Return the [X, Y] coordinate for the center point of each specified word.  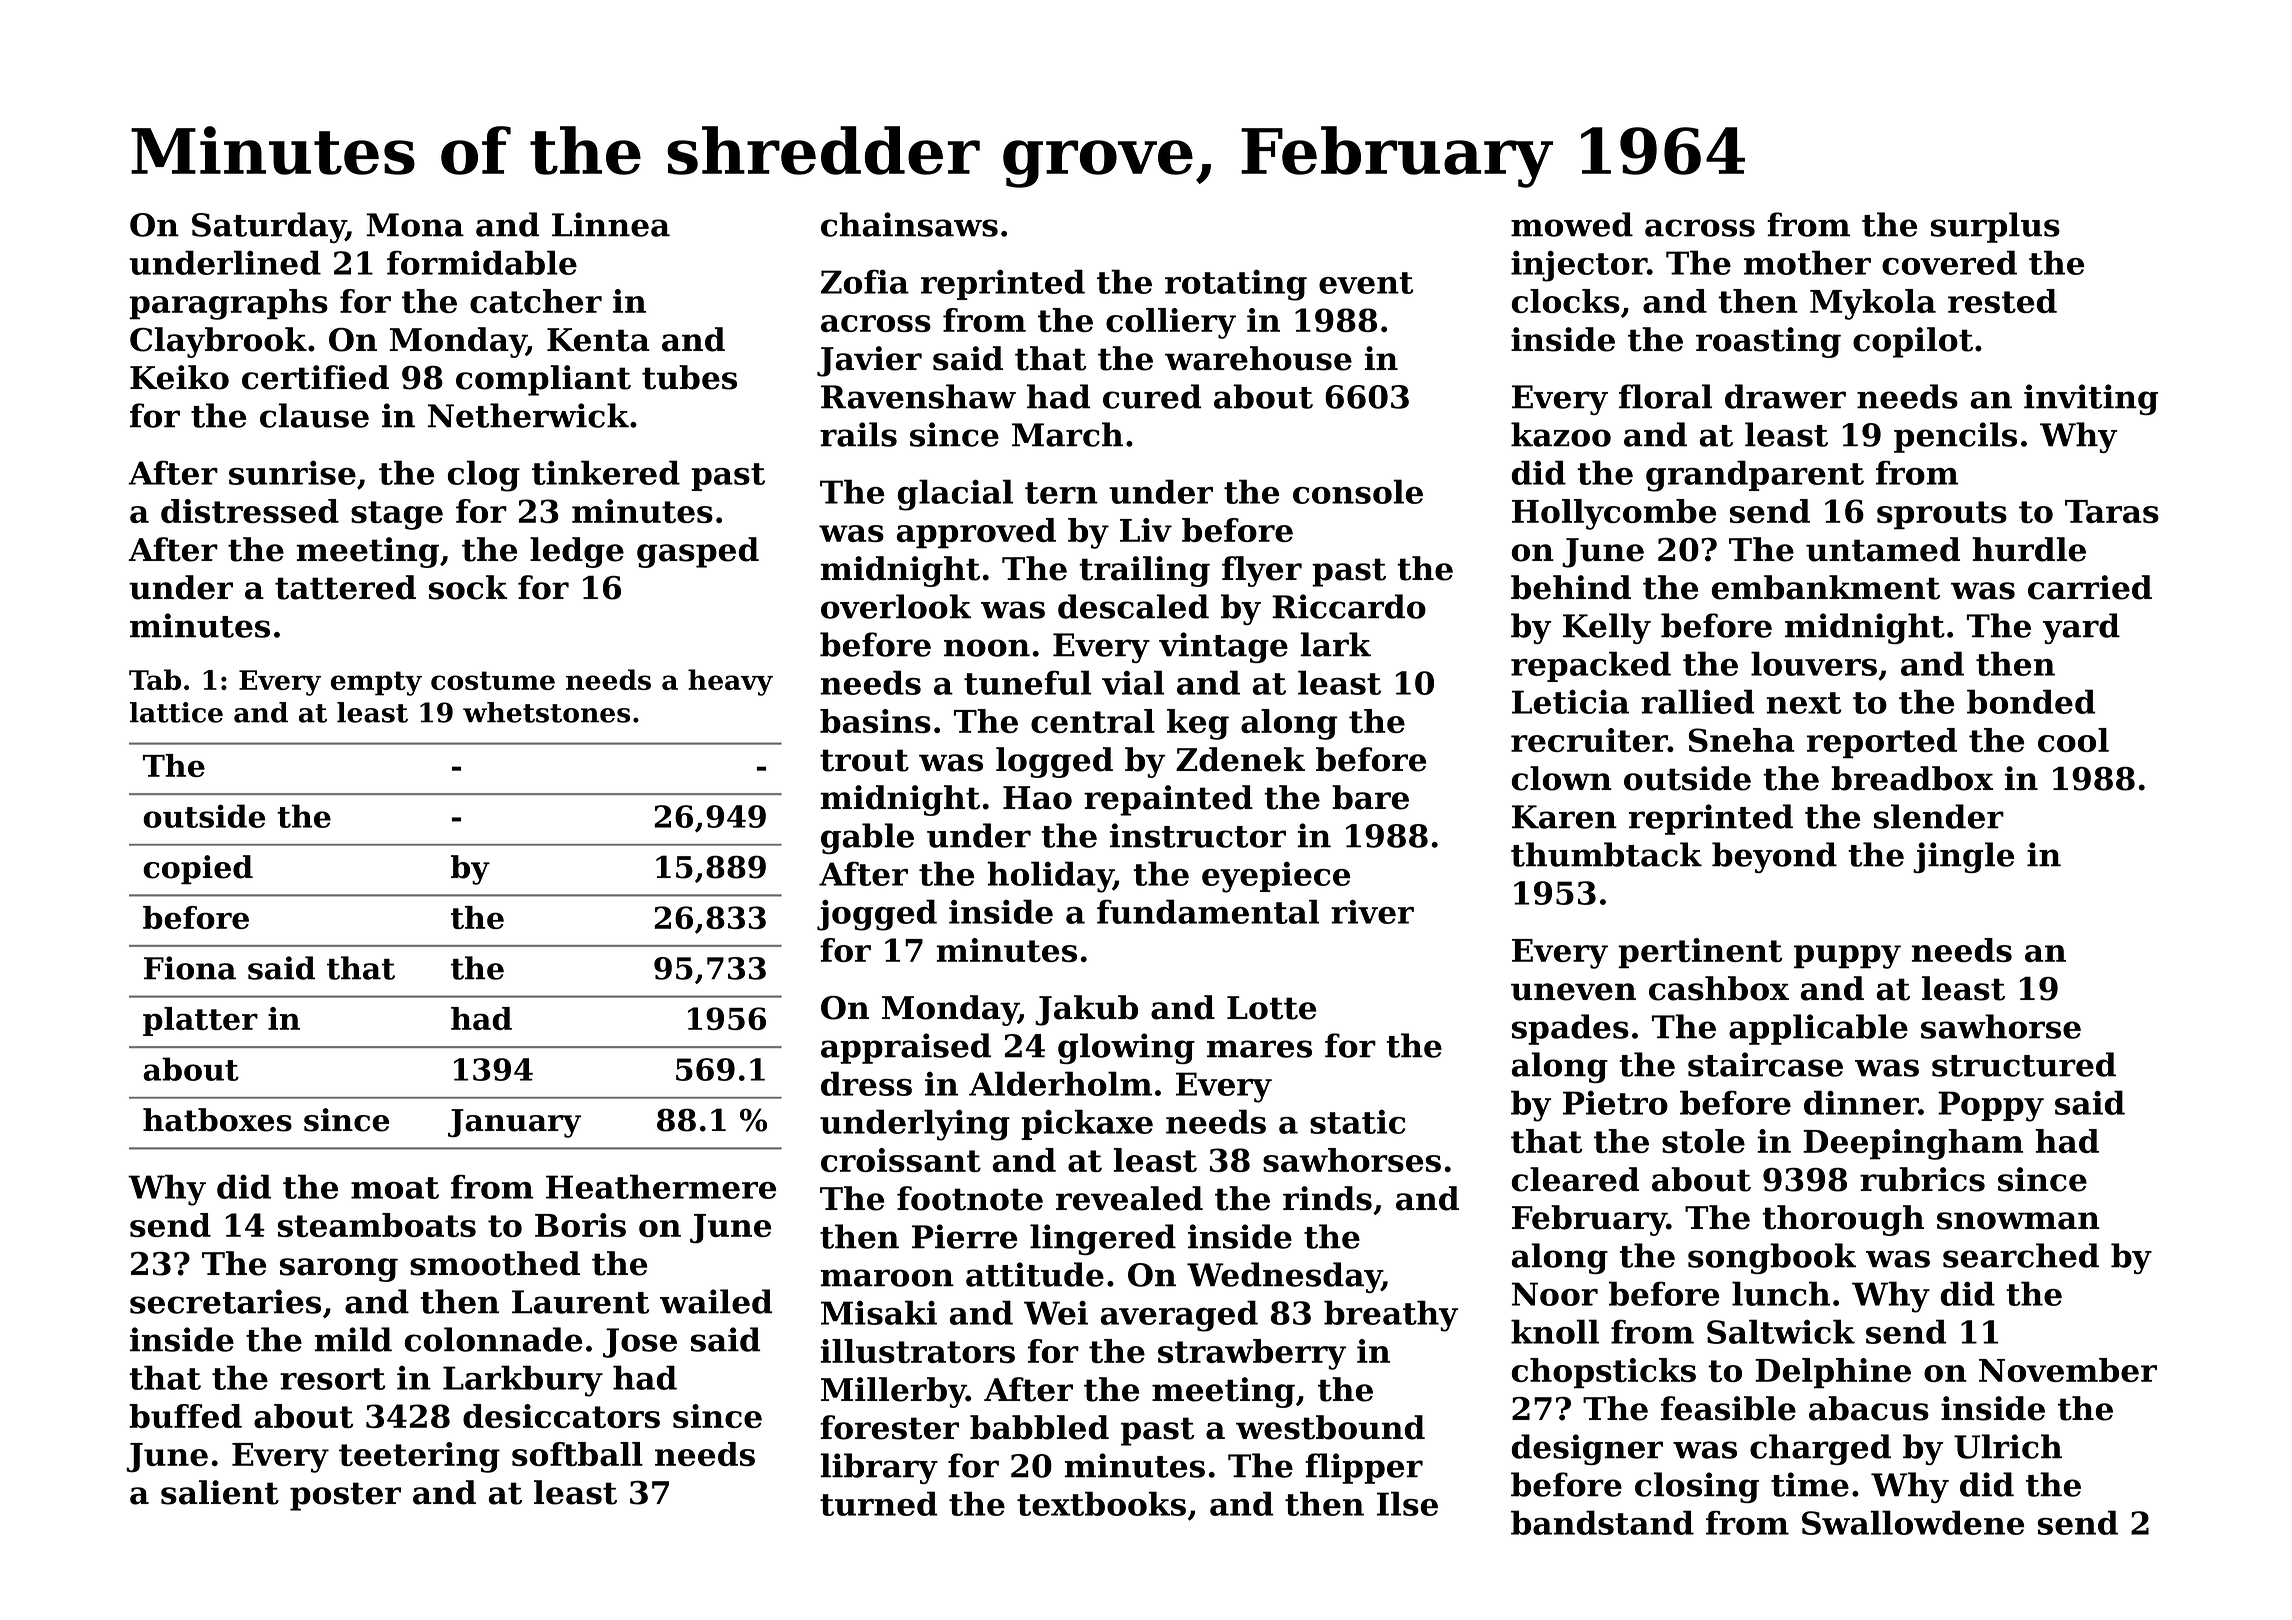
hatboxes [217, 1120]
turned [878, 1503]
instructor [1198, 835]
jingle [1963, 857]
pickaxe [1087, 1124]
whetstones [546, 712]
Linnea [611, 224]
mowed [1572, 224]
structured [2024, 1064]
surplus [1995, 227]
